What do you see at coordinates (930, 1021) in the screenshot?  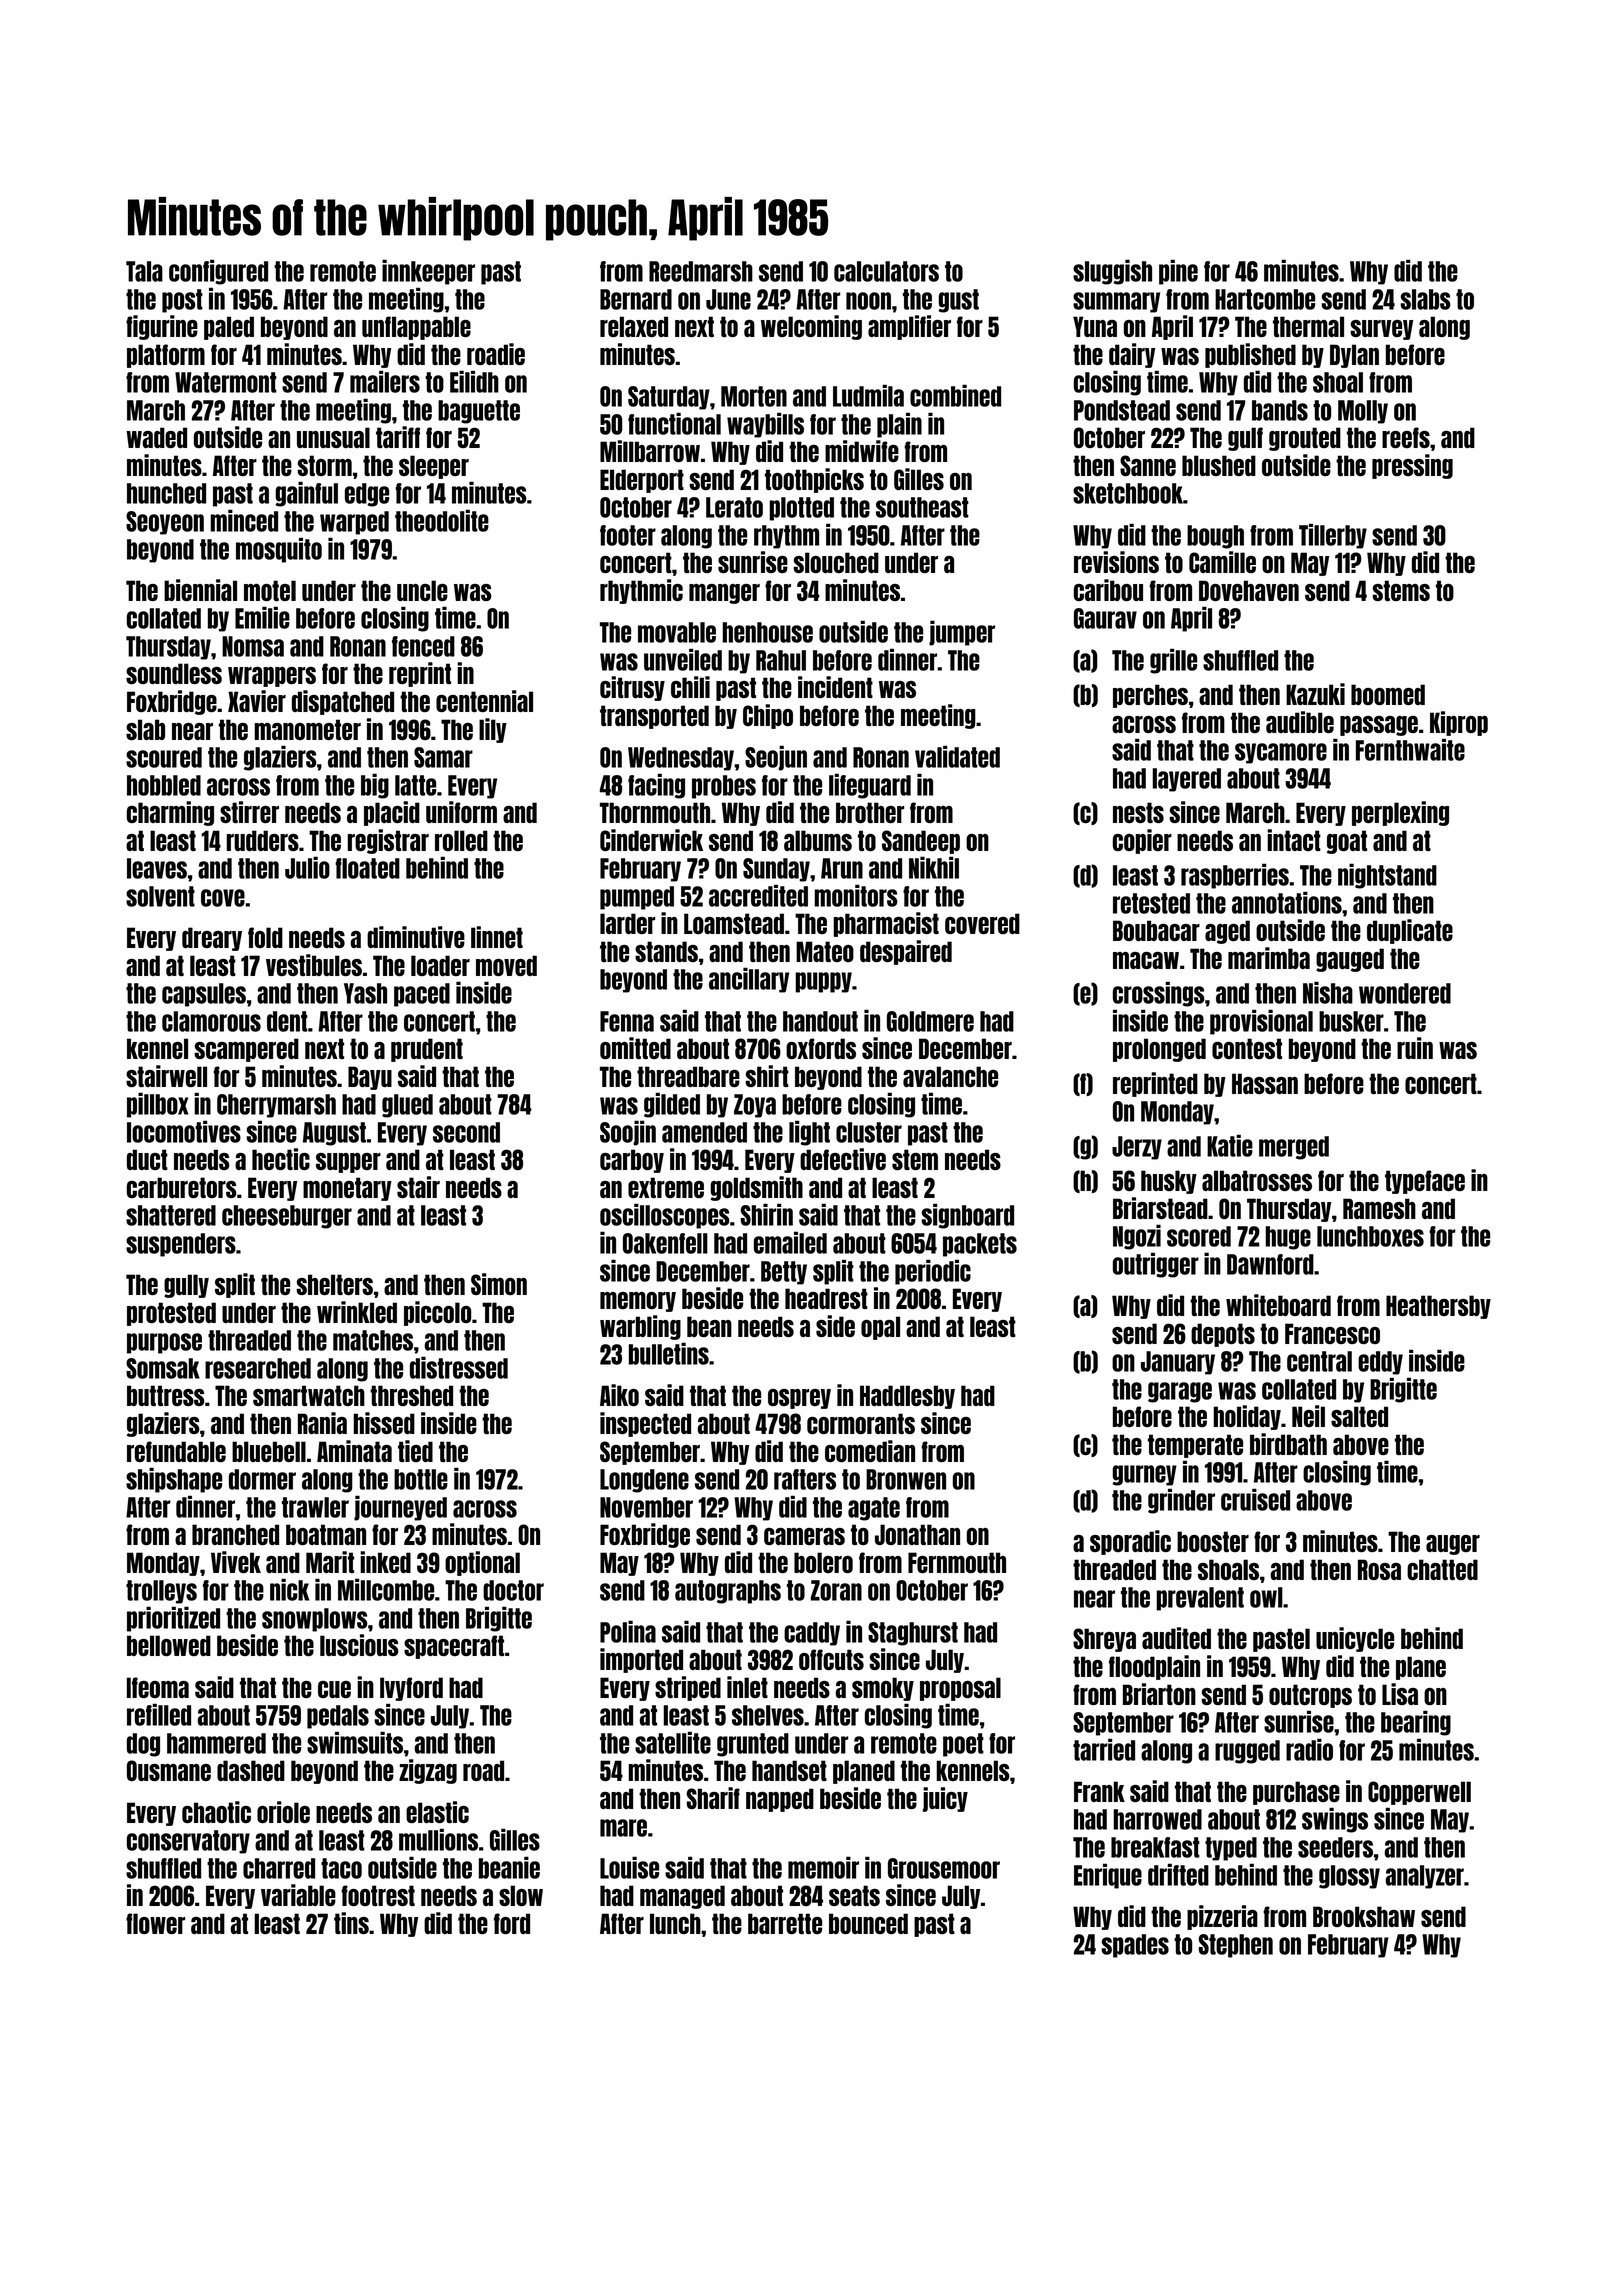 I see `Goldmere` at bounding box center [930, 1021].
